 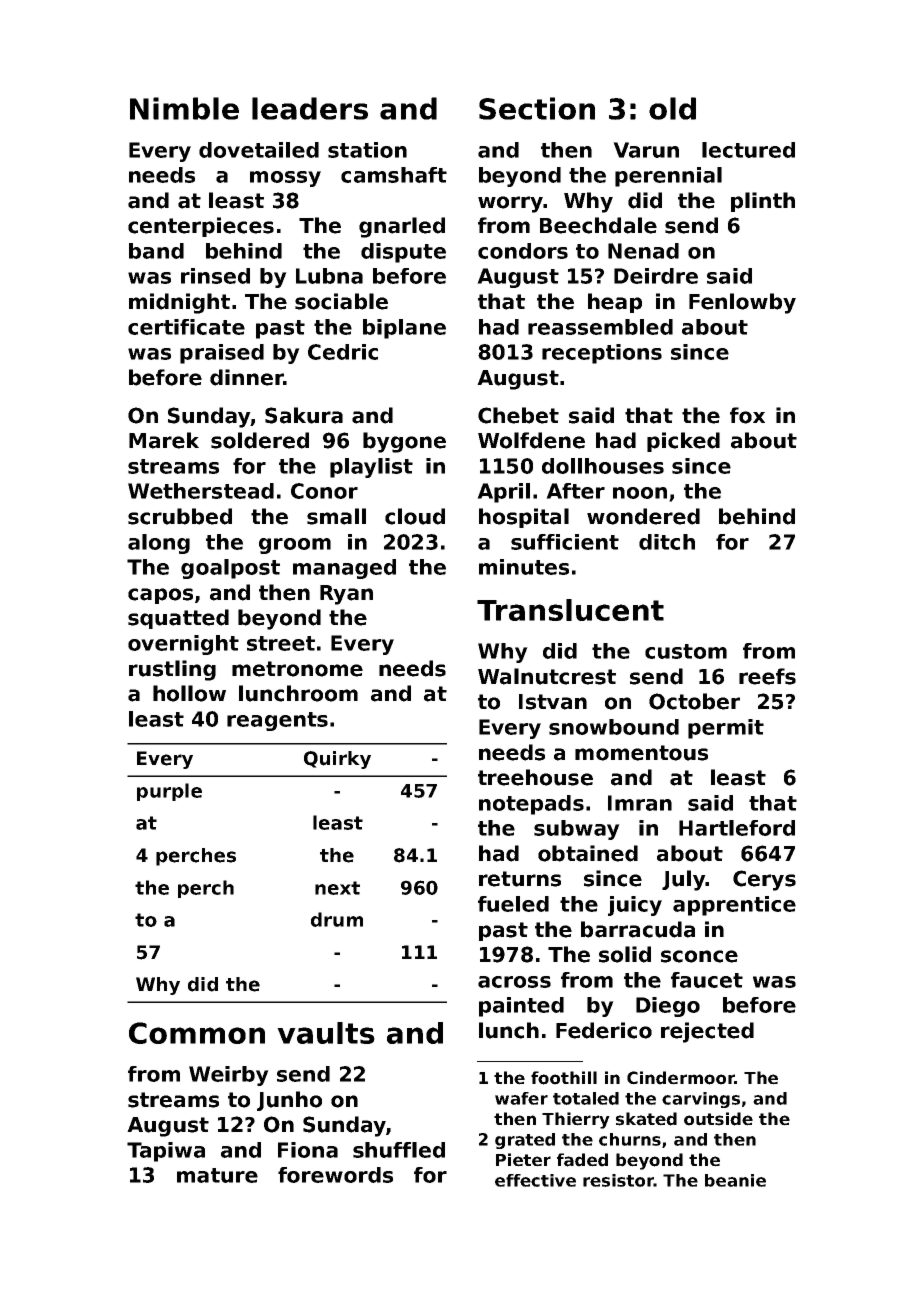 I want to click on mature, so click(x=217, y=1175).
